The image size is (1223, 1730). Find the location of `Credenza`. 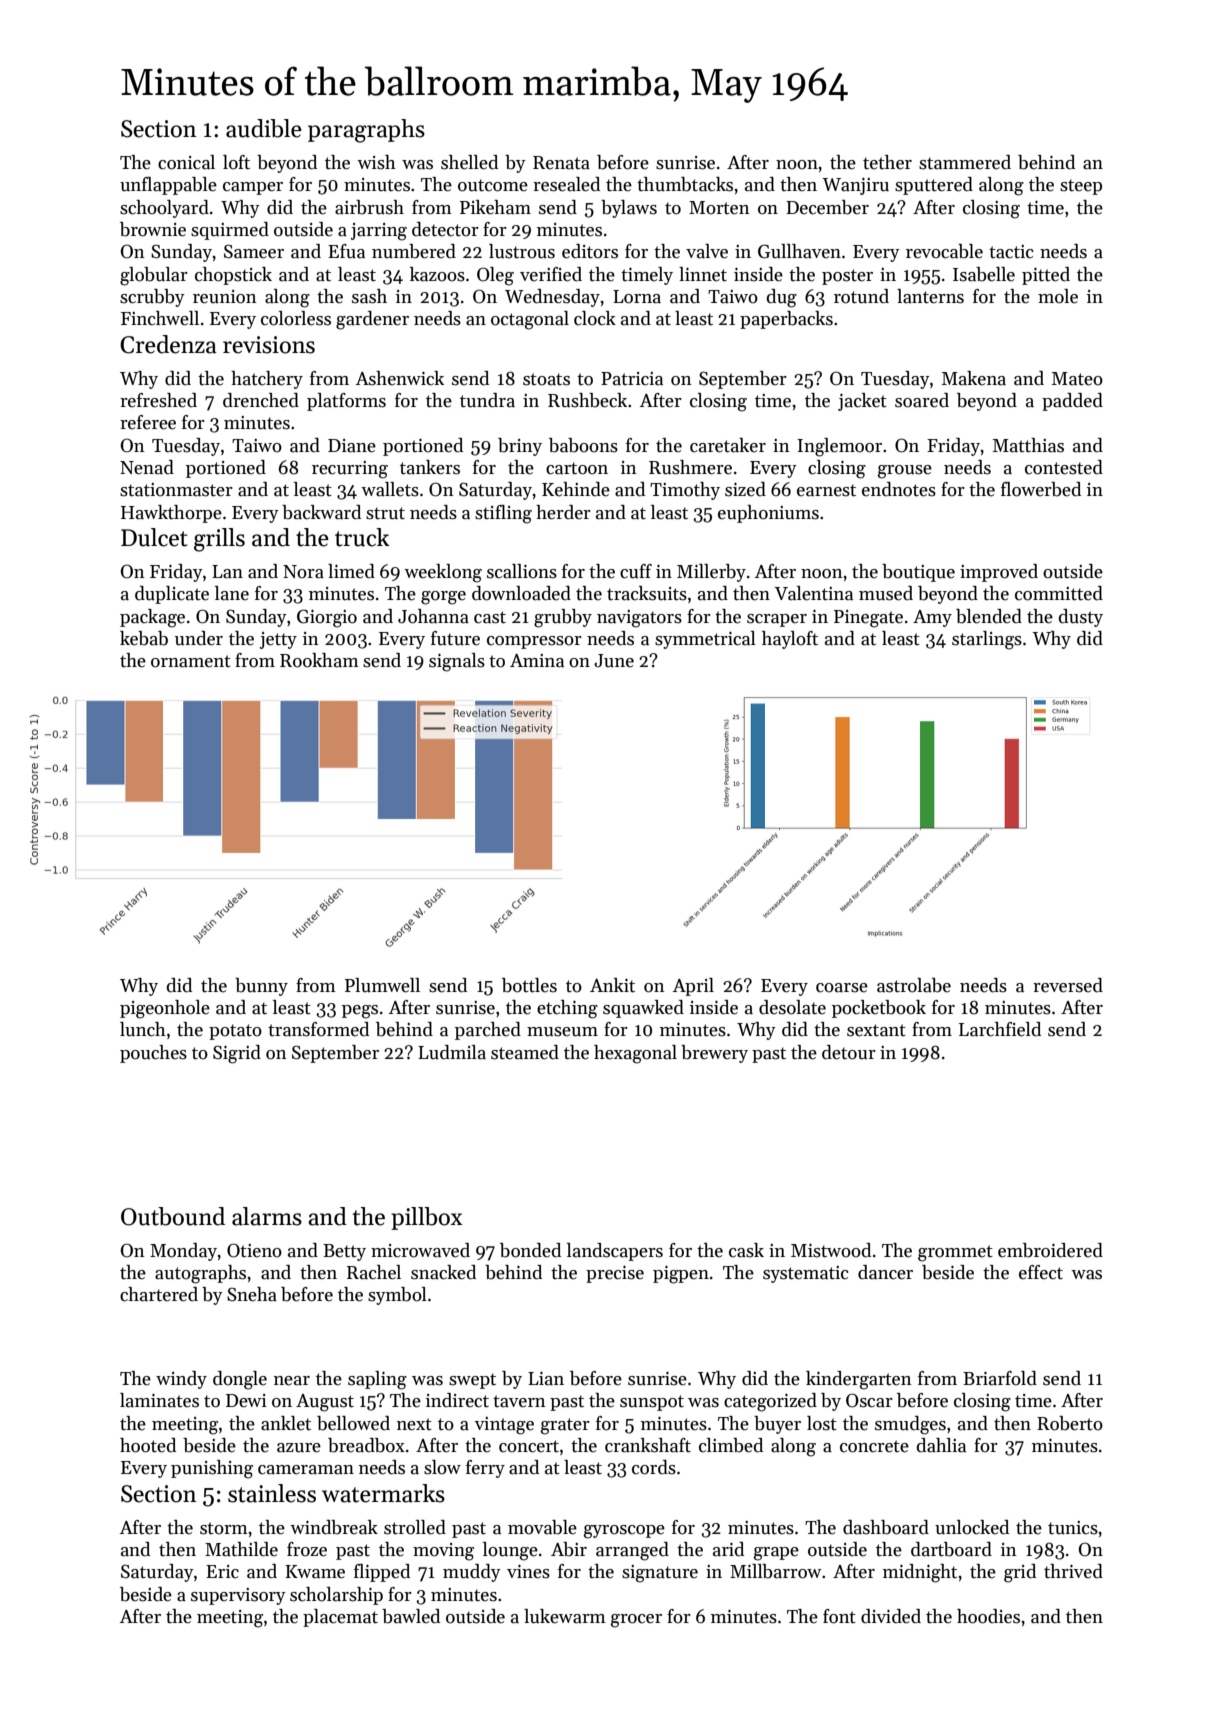

Credenza is located at coordinates (168, 344).
